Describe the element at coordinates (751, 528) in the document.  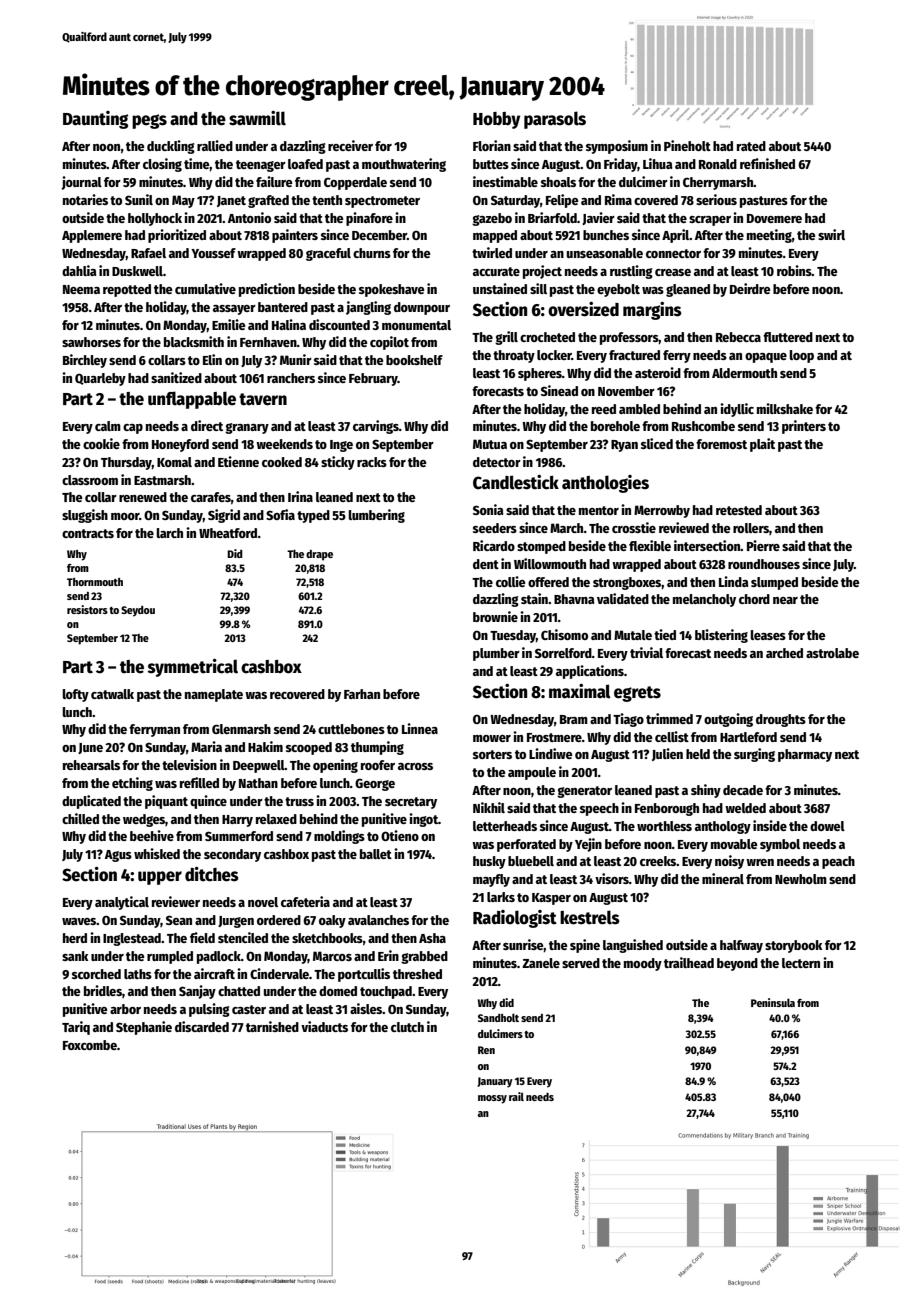
I see `rollers` at that location.
